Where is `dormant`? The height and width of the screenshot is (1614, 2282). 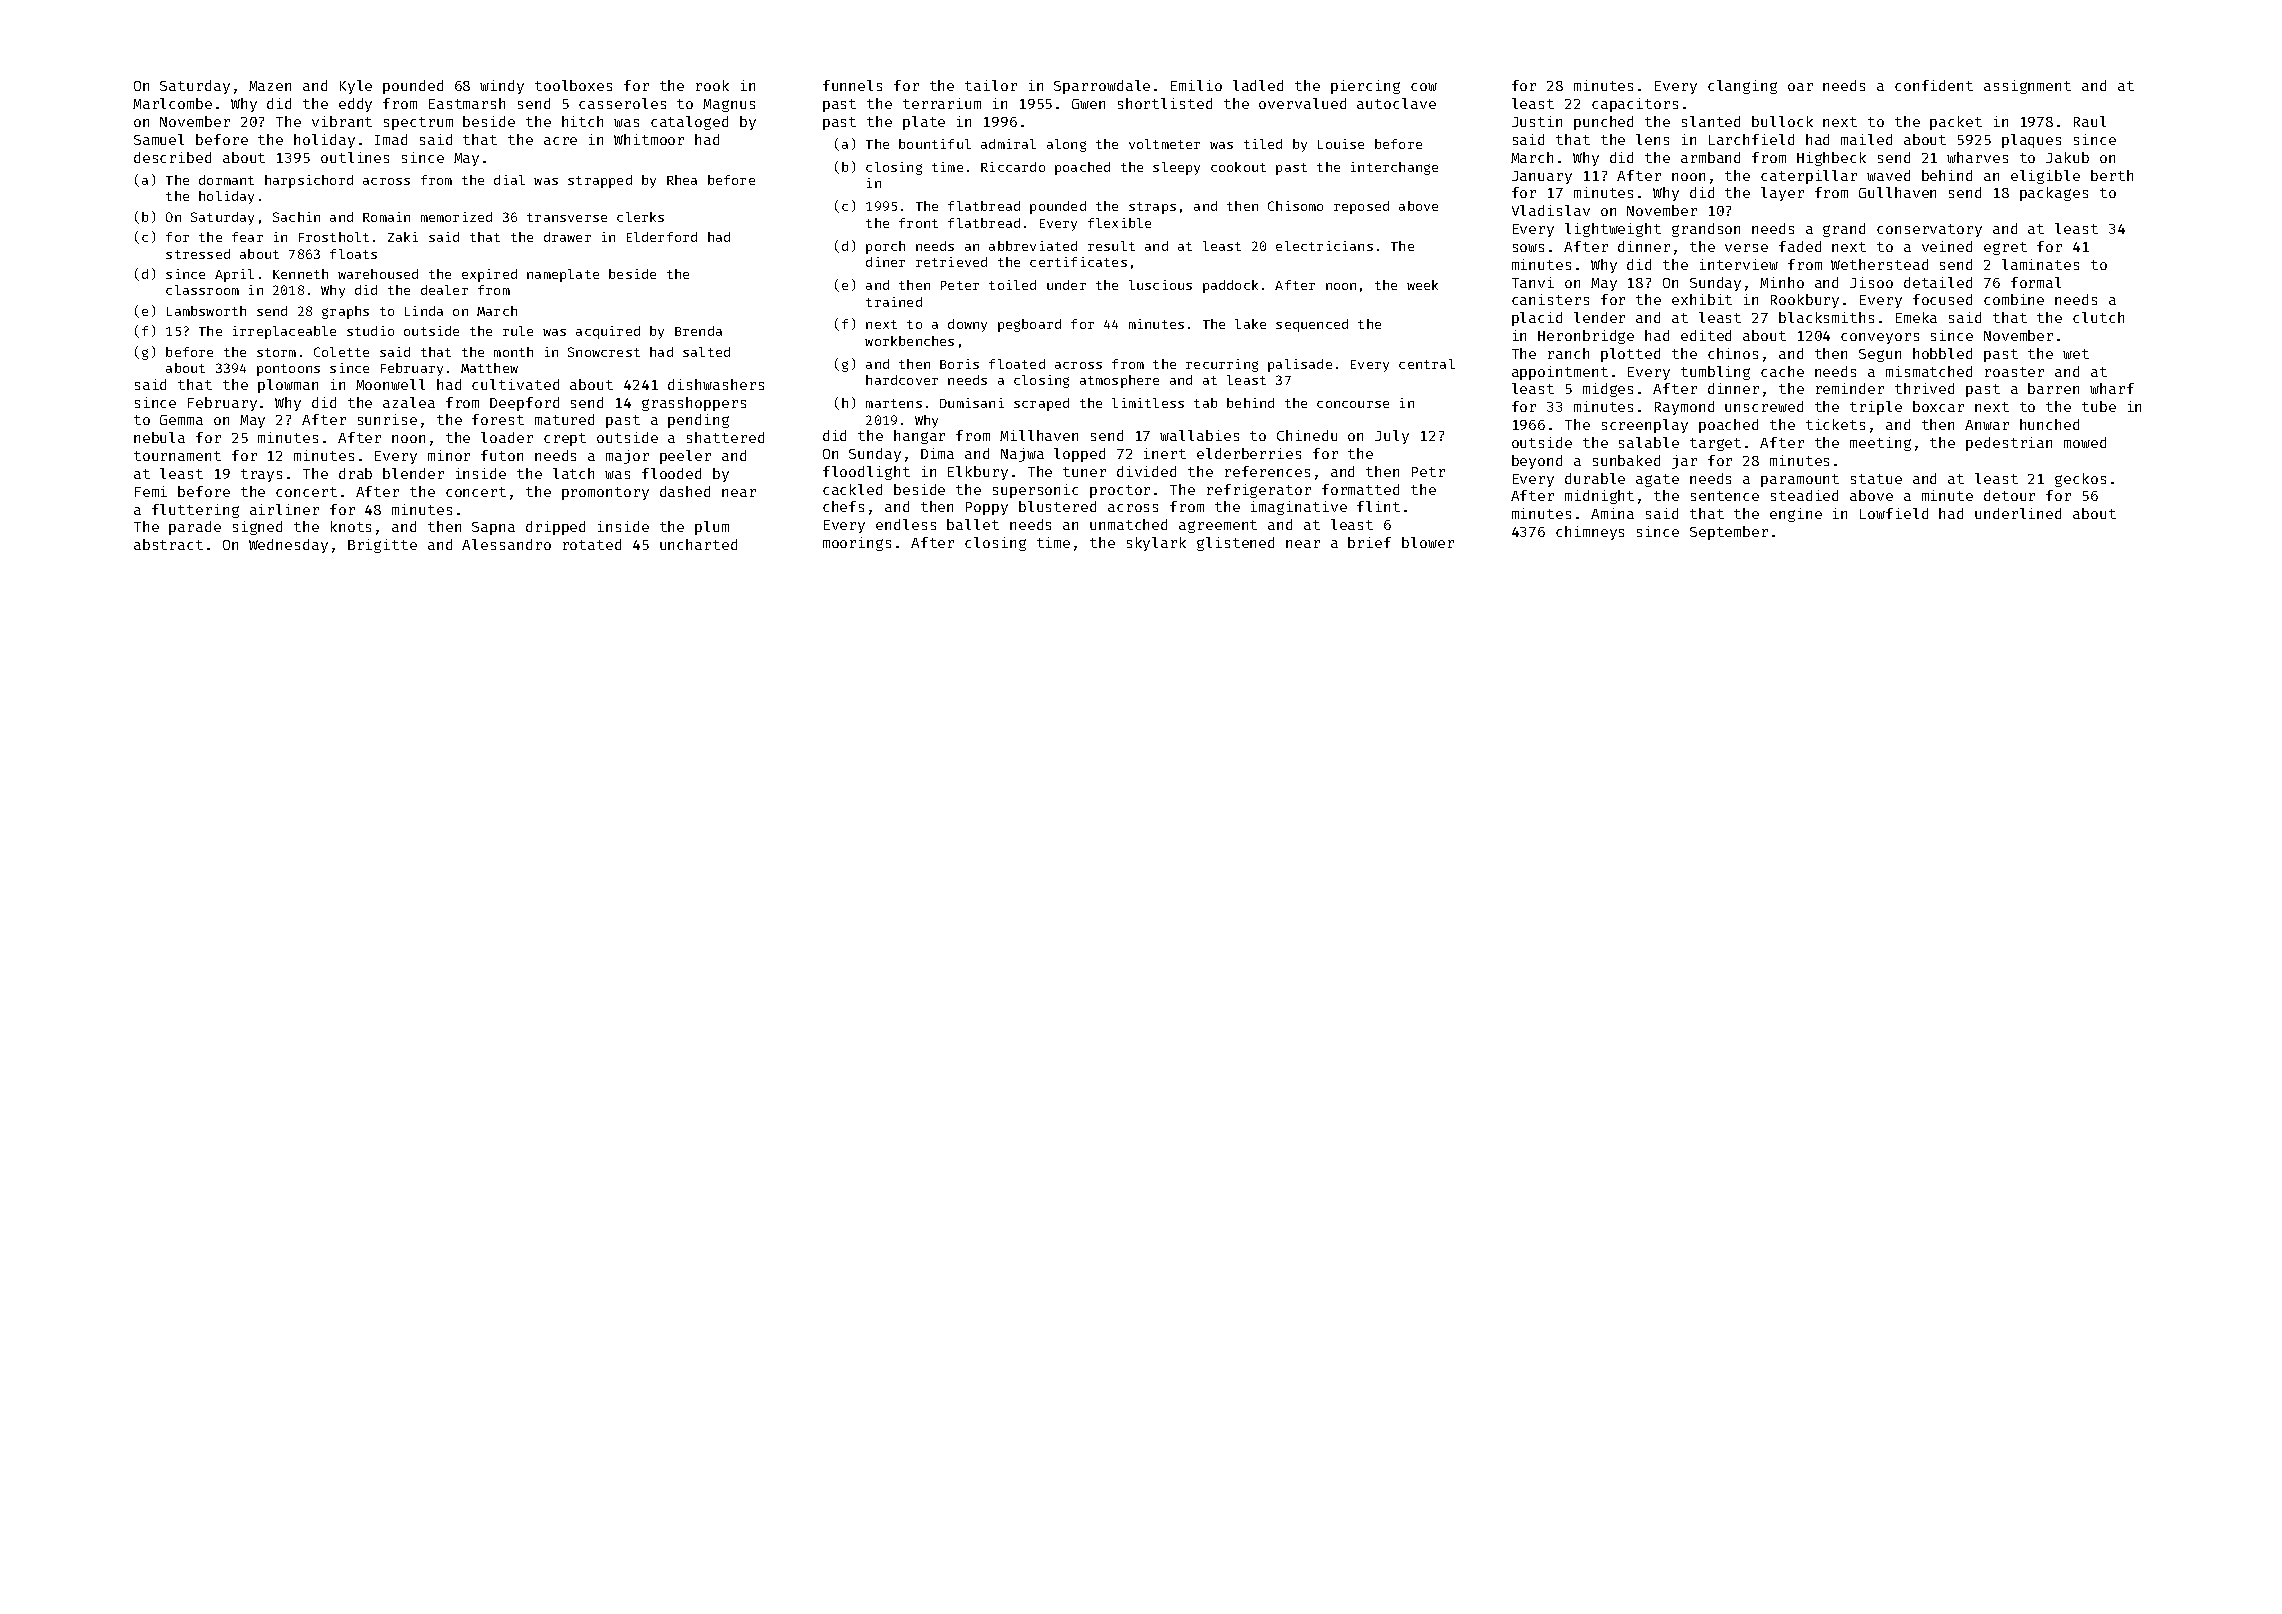
dormant is located at coordinates (226, 180).
